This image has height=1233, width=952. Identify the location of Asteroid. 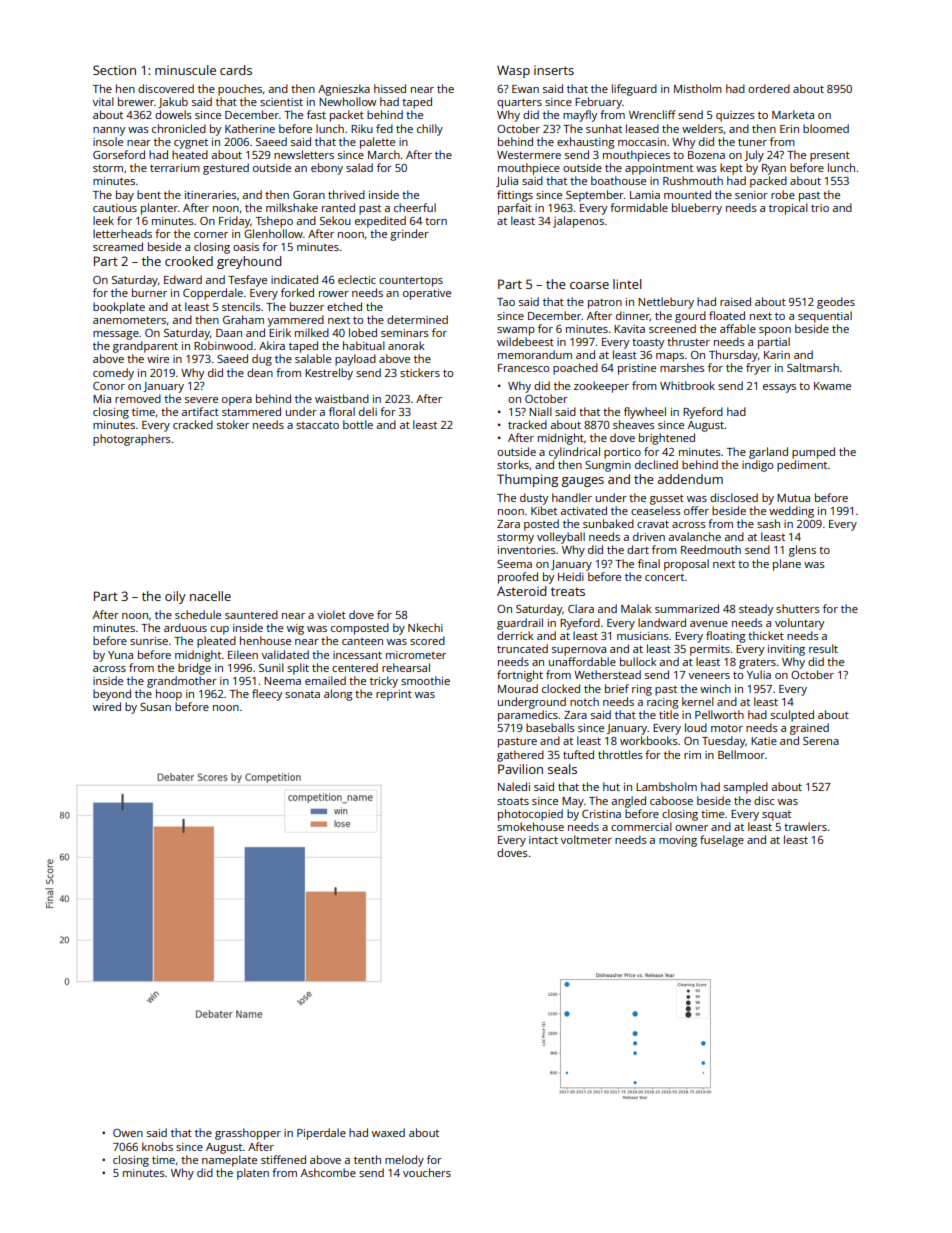
(522, 591).
